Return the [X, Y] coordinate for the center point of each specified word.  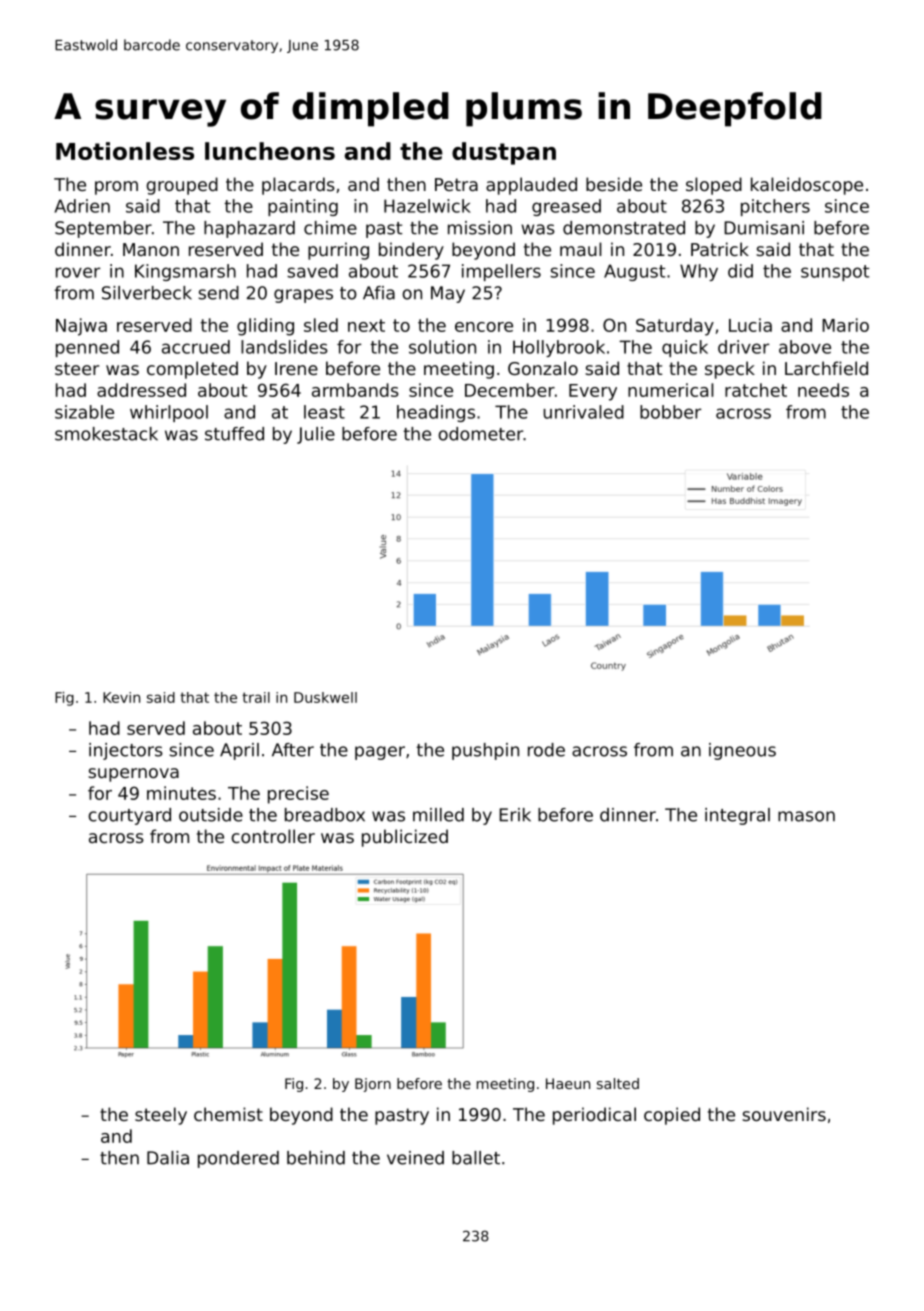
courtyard [129, 816]
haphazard [249, 229]
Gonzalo [543, 368]
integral [737, 816]
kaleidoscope [807, 186]
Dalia [168, 1158]
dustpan [504, 153]
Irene [296, 368]
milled [438, 815]
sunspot [835, 273]
